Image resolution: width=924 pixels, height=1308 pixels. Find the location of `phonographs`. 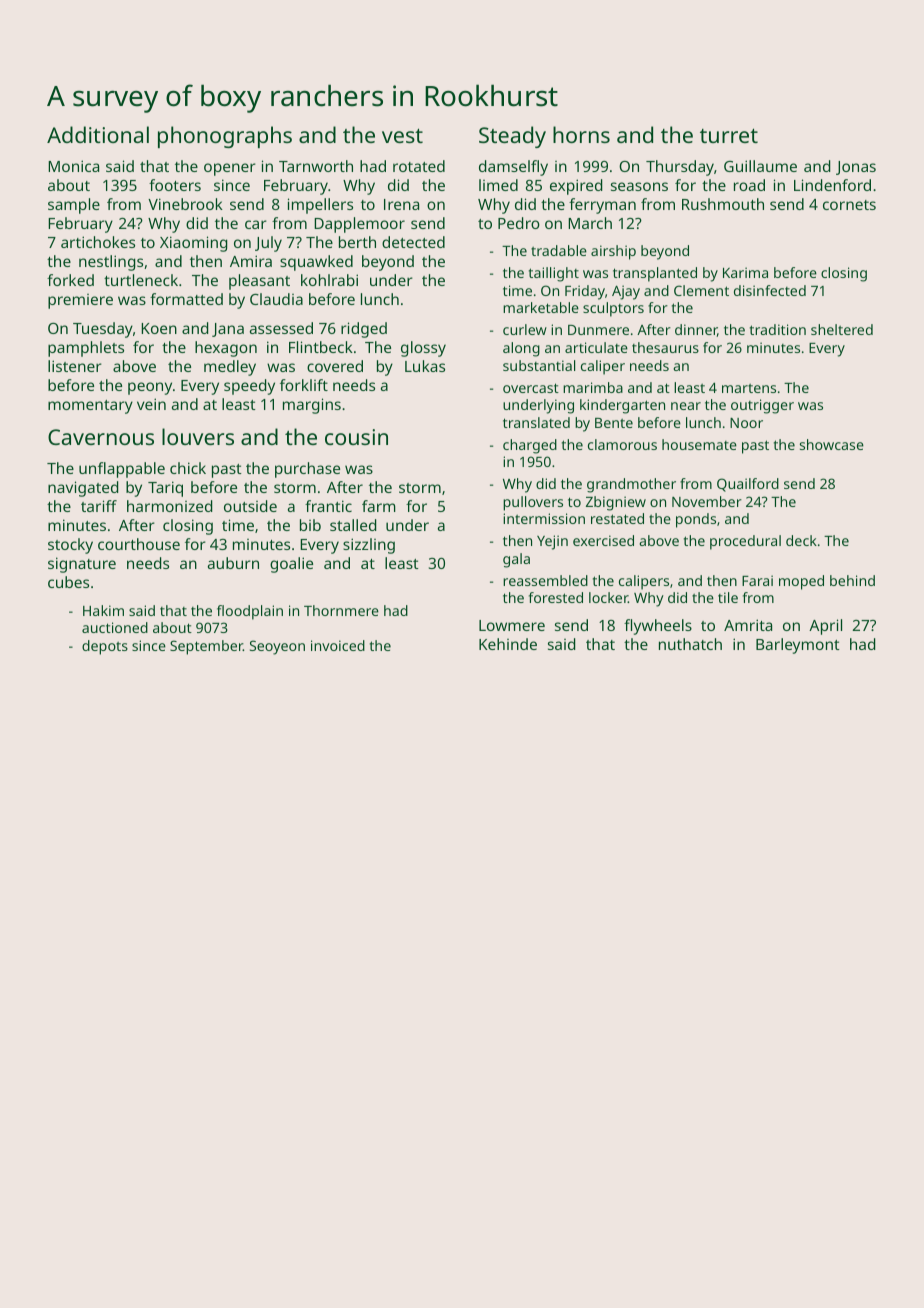

phonographs is located at coordinates (225, 137).
